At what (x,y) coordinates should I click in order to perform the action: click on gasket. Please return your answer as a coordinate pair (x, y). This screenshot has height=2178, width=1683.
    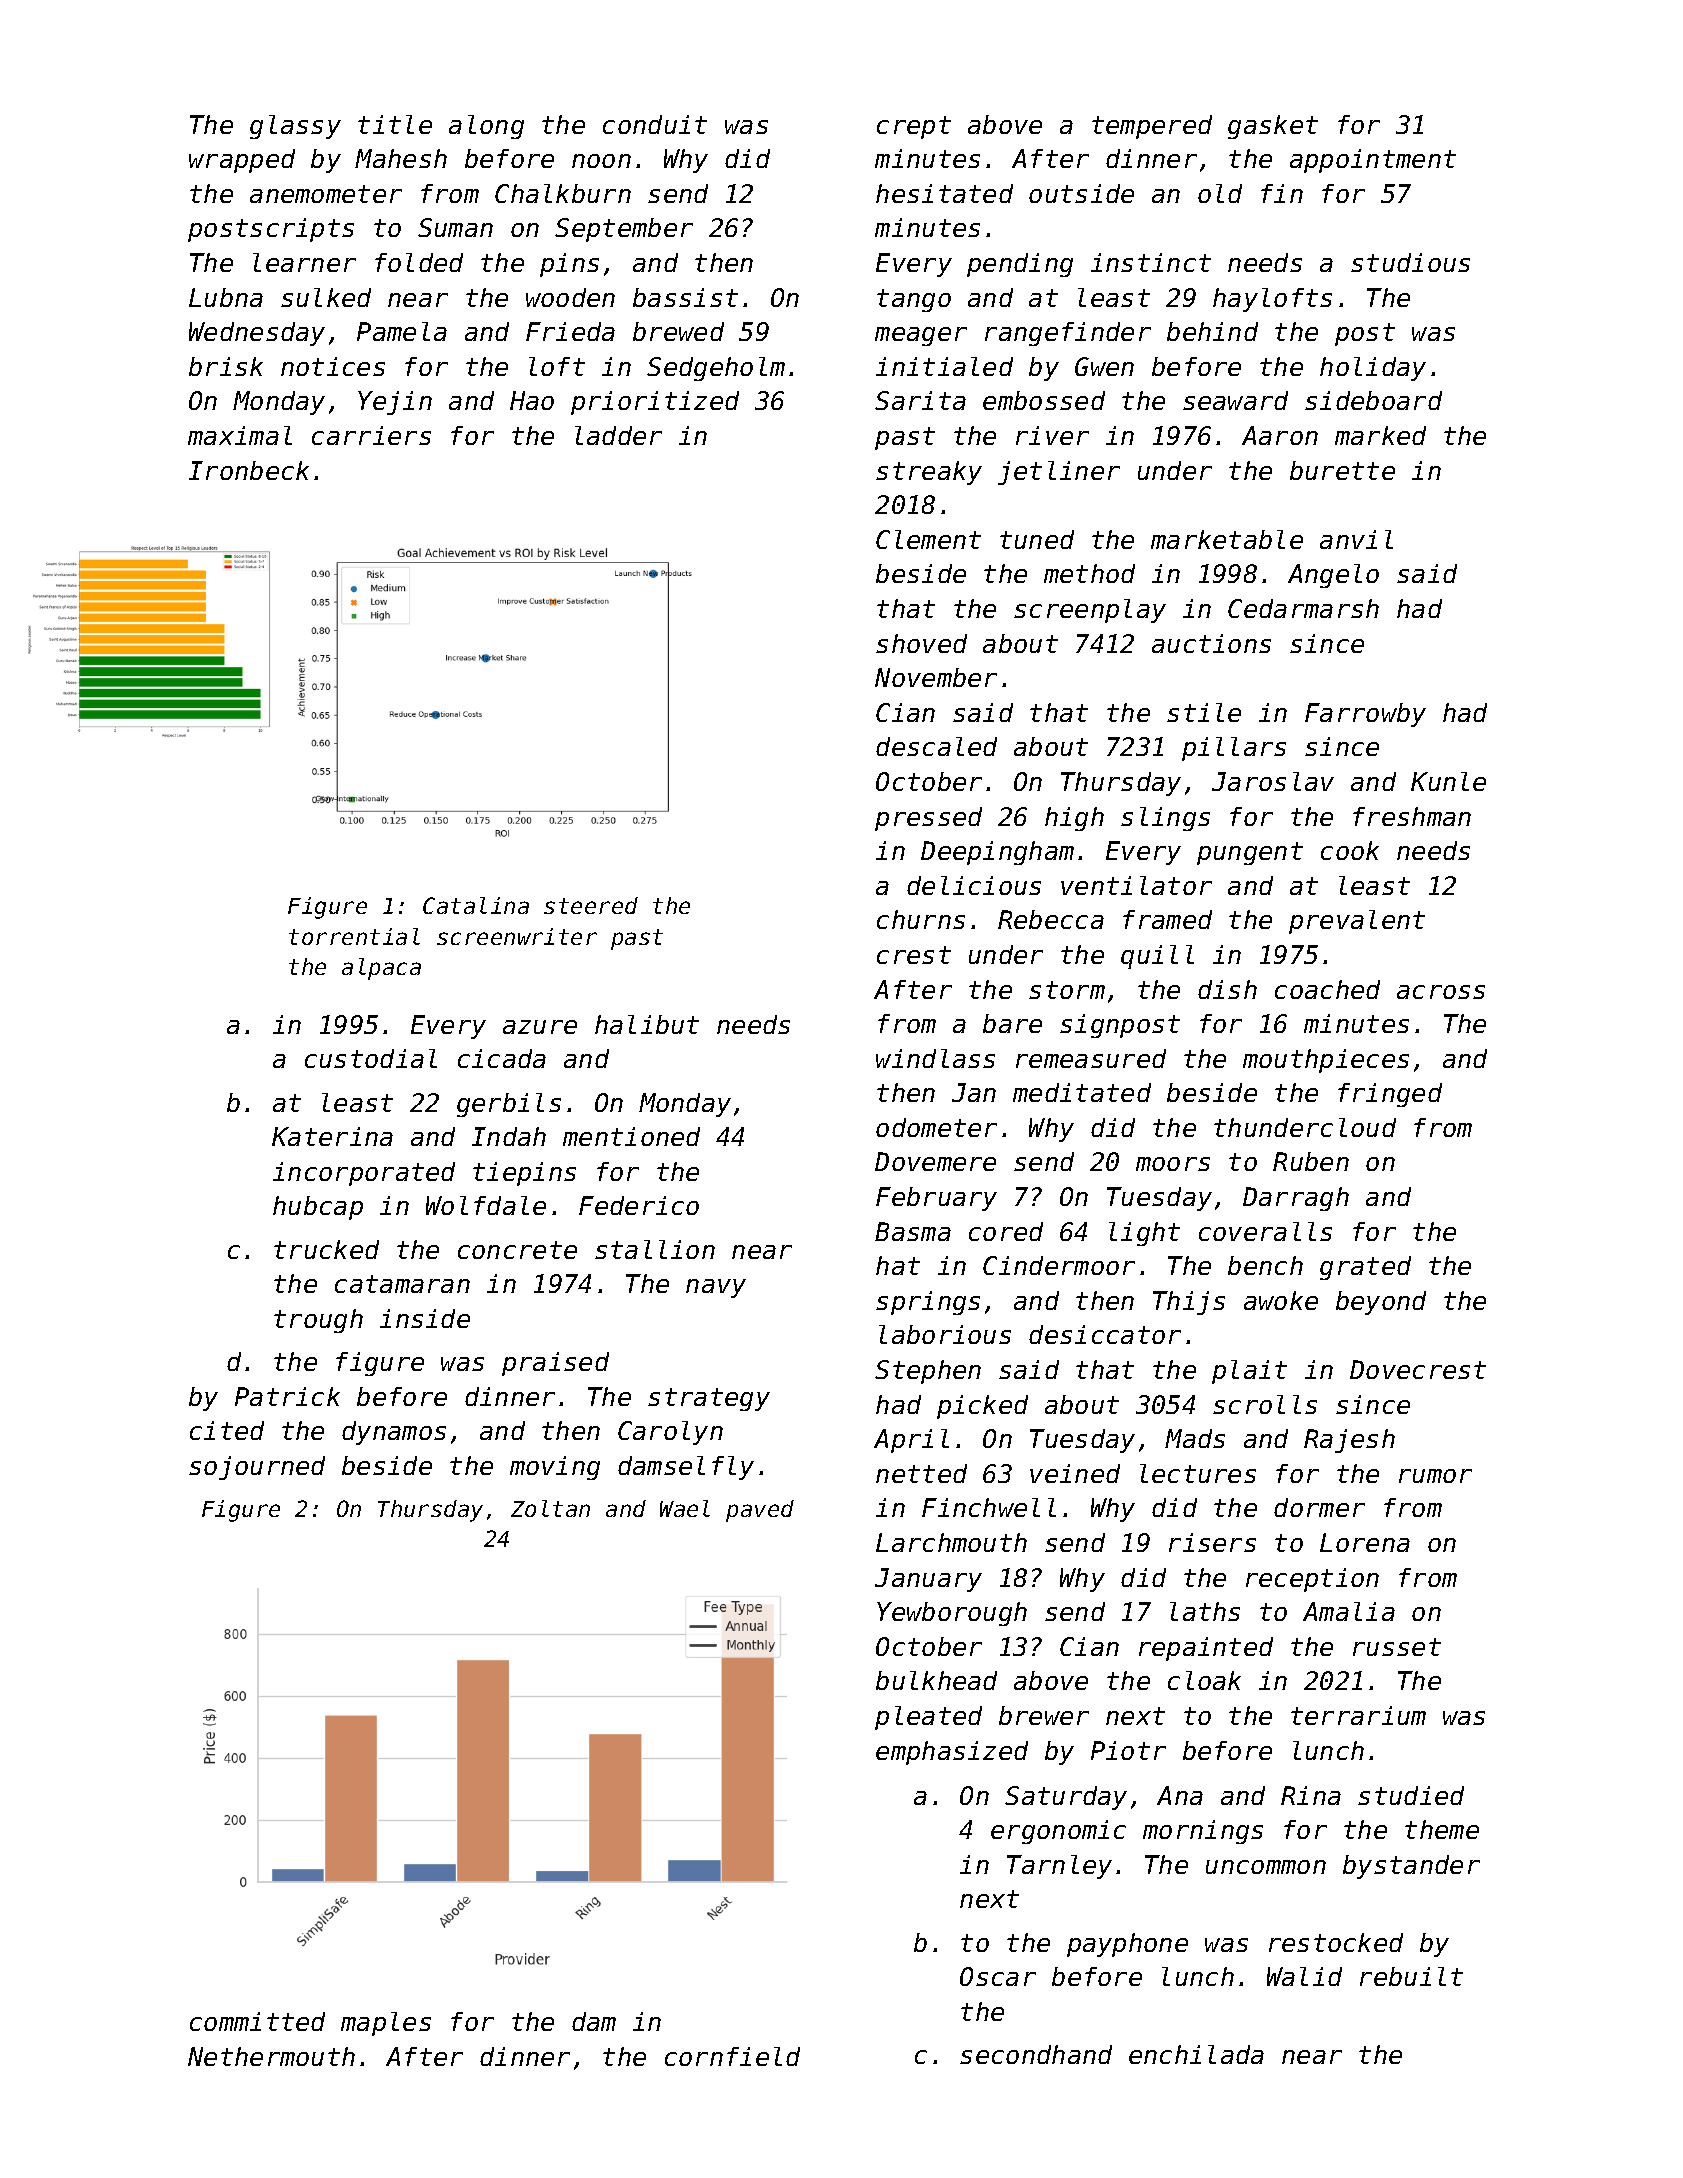
    Looking at the image, I should click on (1273, 127).
